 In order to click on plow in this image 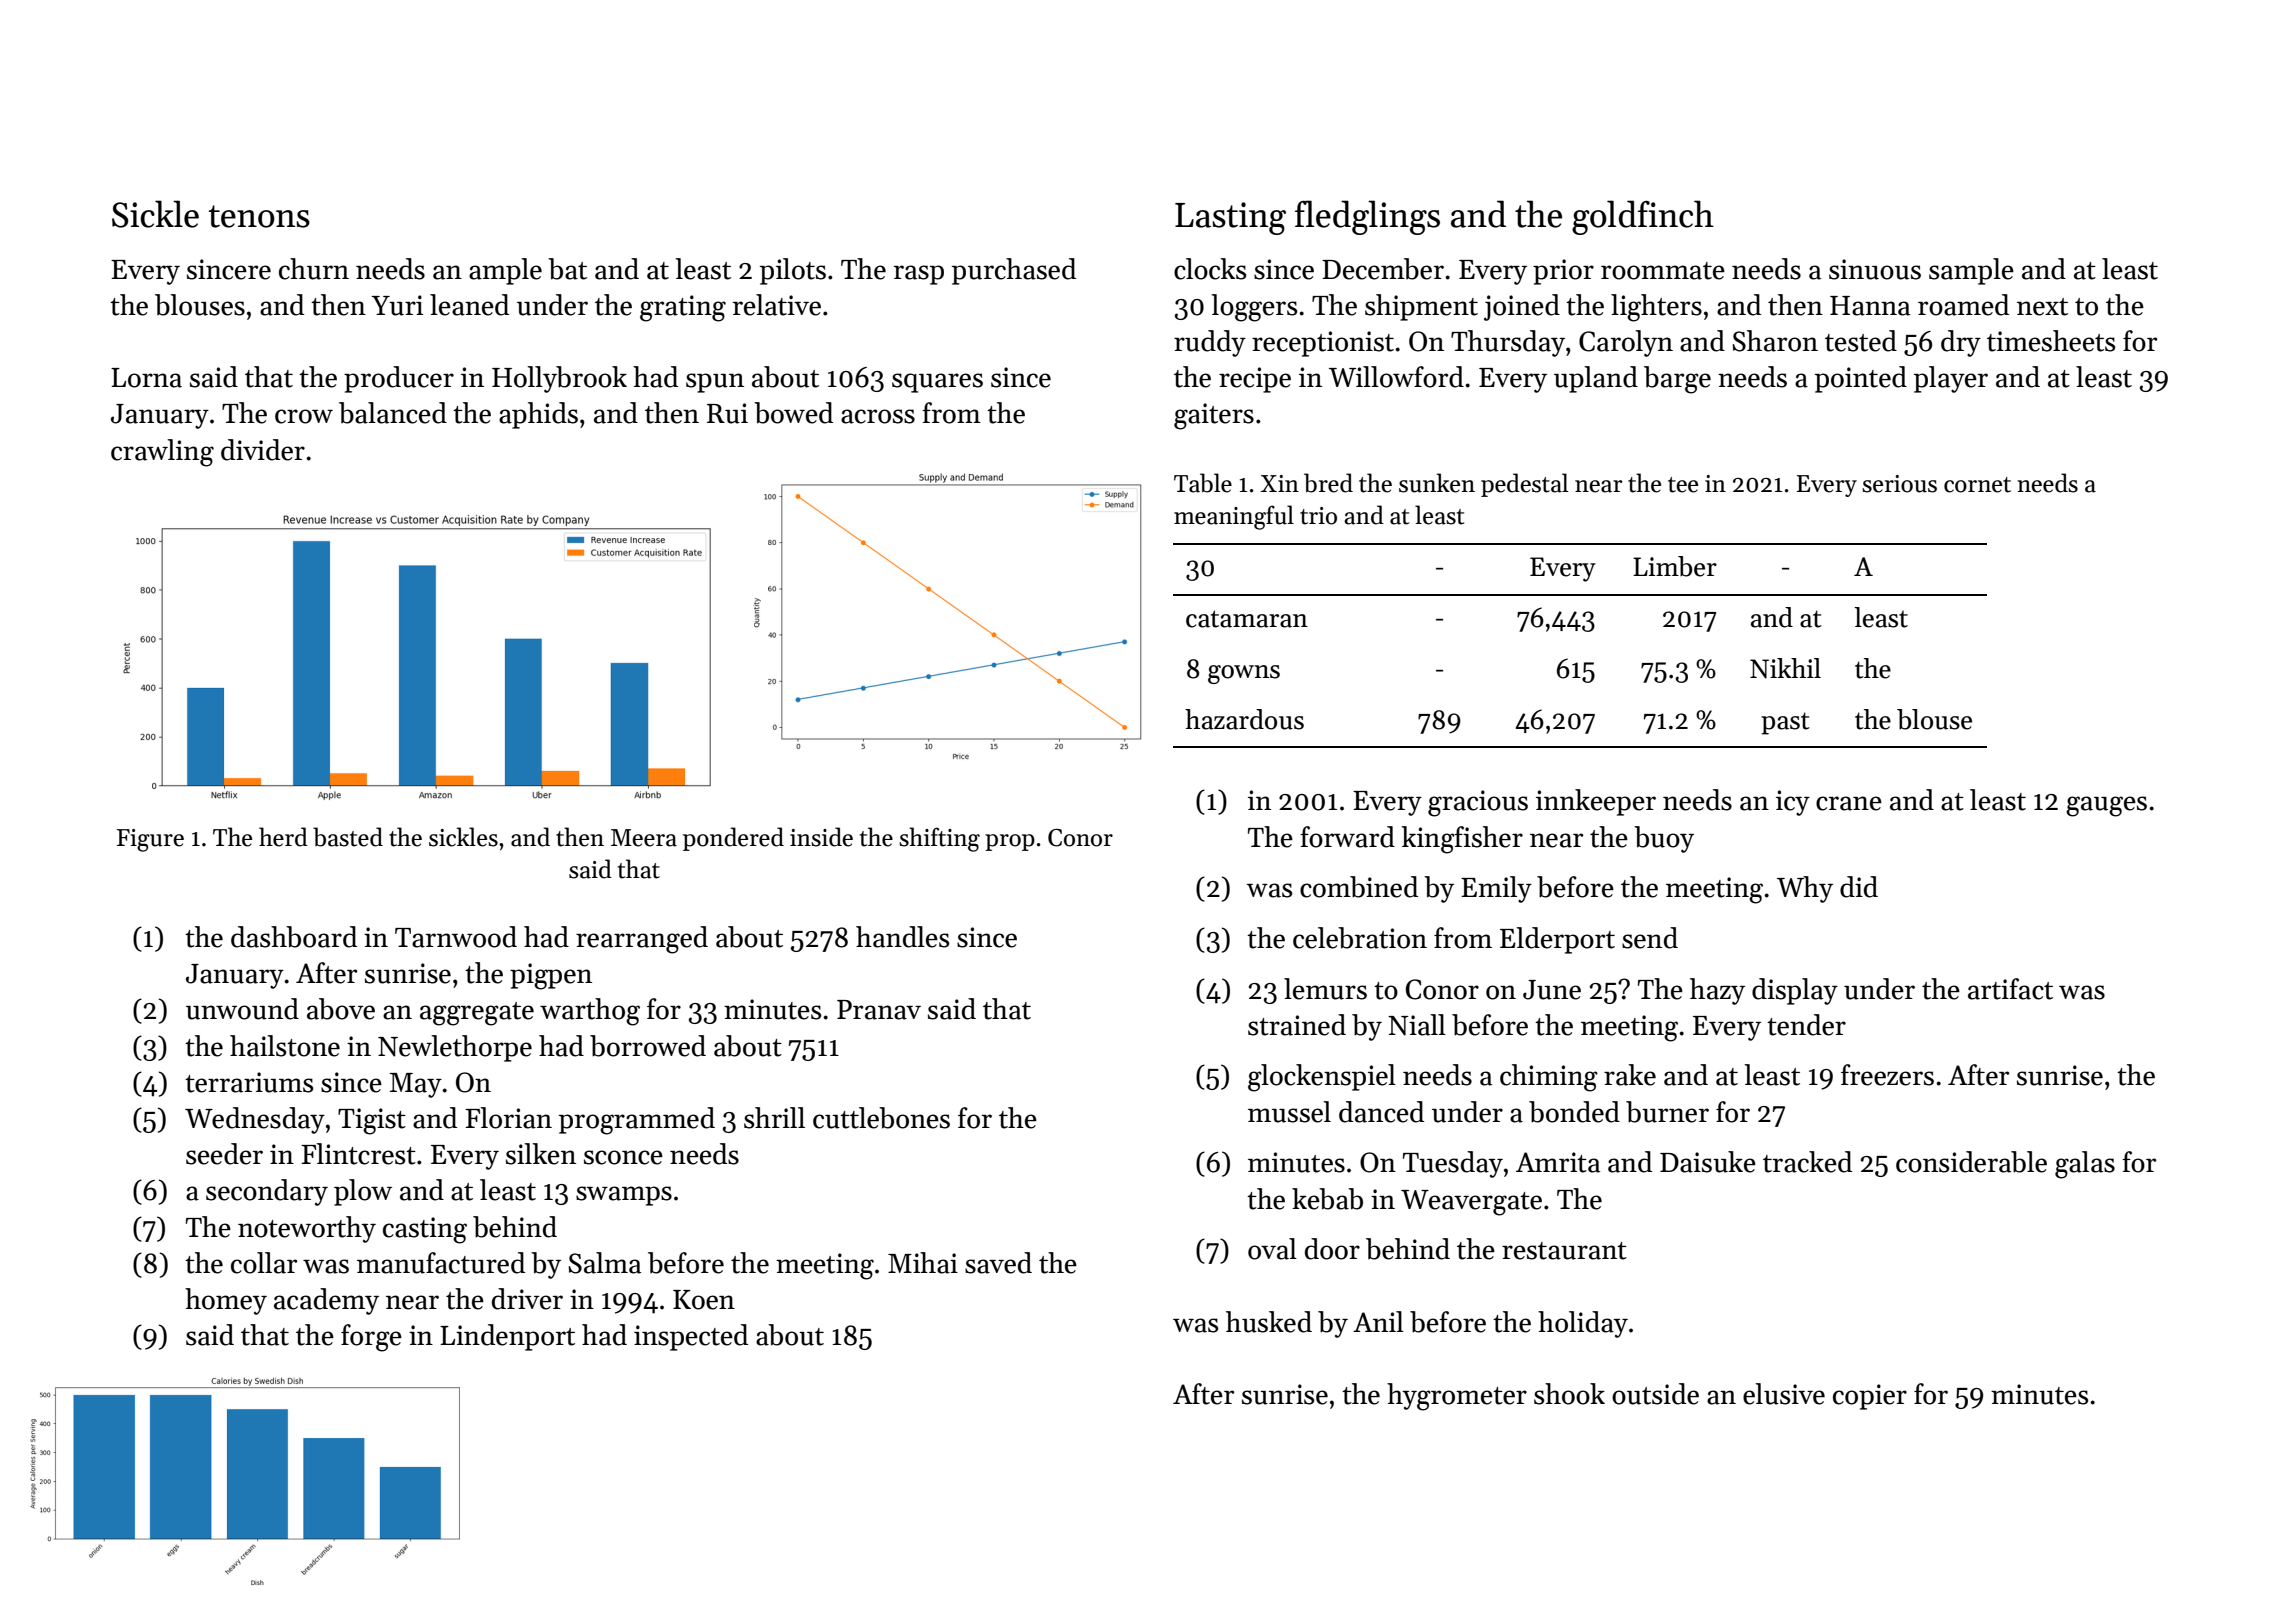, I will do `click(363, 1192)`.
